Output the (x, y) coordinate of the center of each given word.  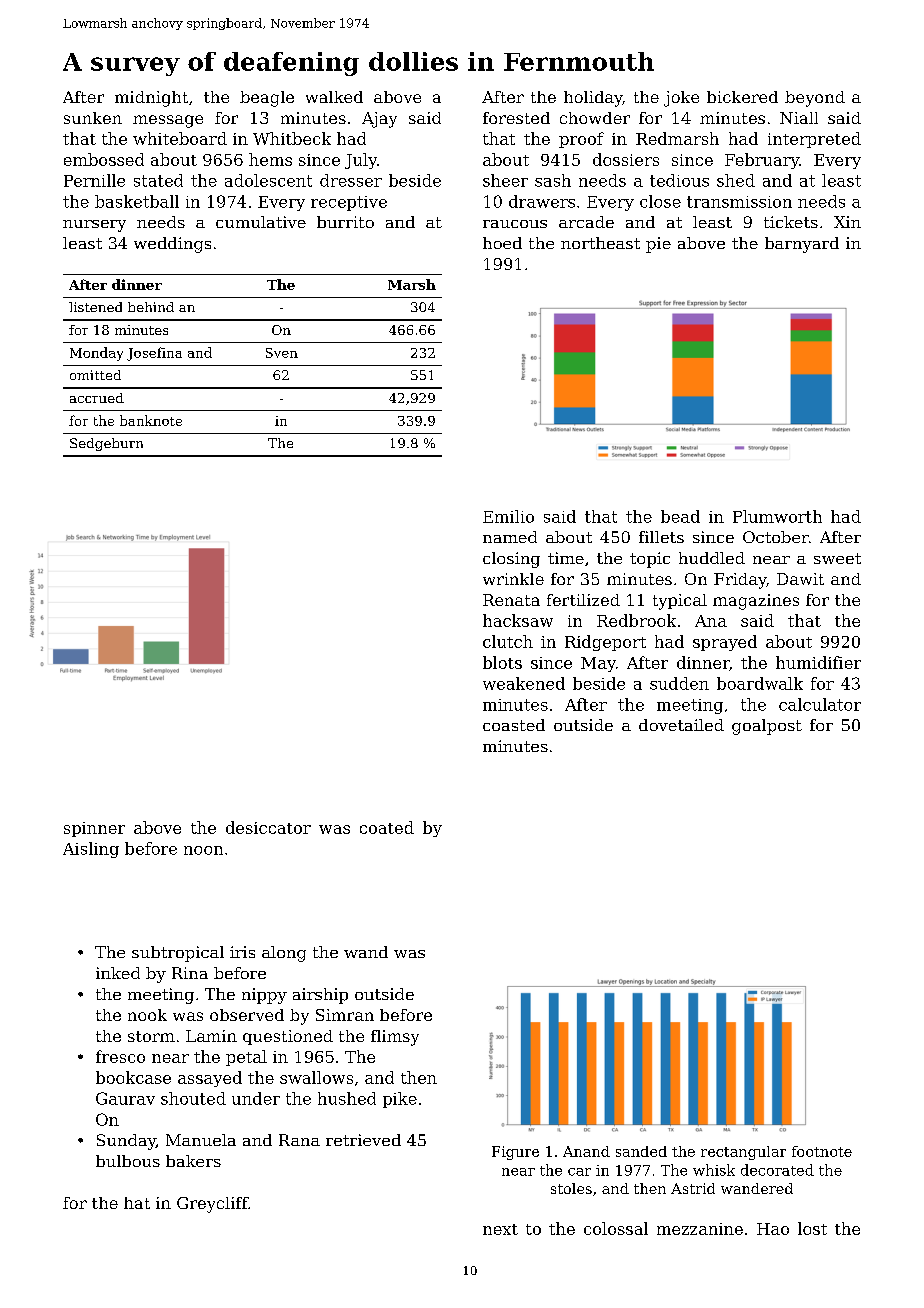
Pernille (94, 180)
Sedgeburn (106, 444)
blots (502, 662)
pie (658, 245)
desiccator (268, 827)
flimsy (395, 1038)
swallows (316, 1077)
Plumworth (777, 516)
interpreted (814, 140)
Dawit (800, 579)
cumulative (261, 222)
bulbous (128, 1161)
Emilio (508, 516)
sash (553, 180)
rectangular (743, 1153)
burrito (345, 222)
